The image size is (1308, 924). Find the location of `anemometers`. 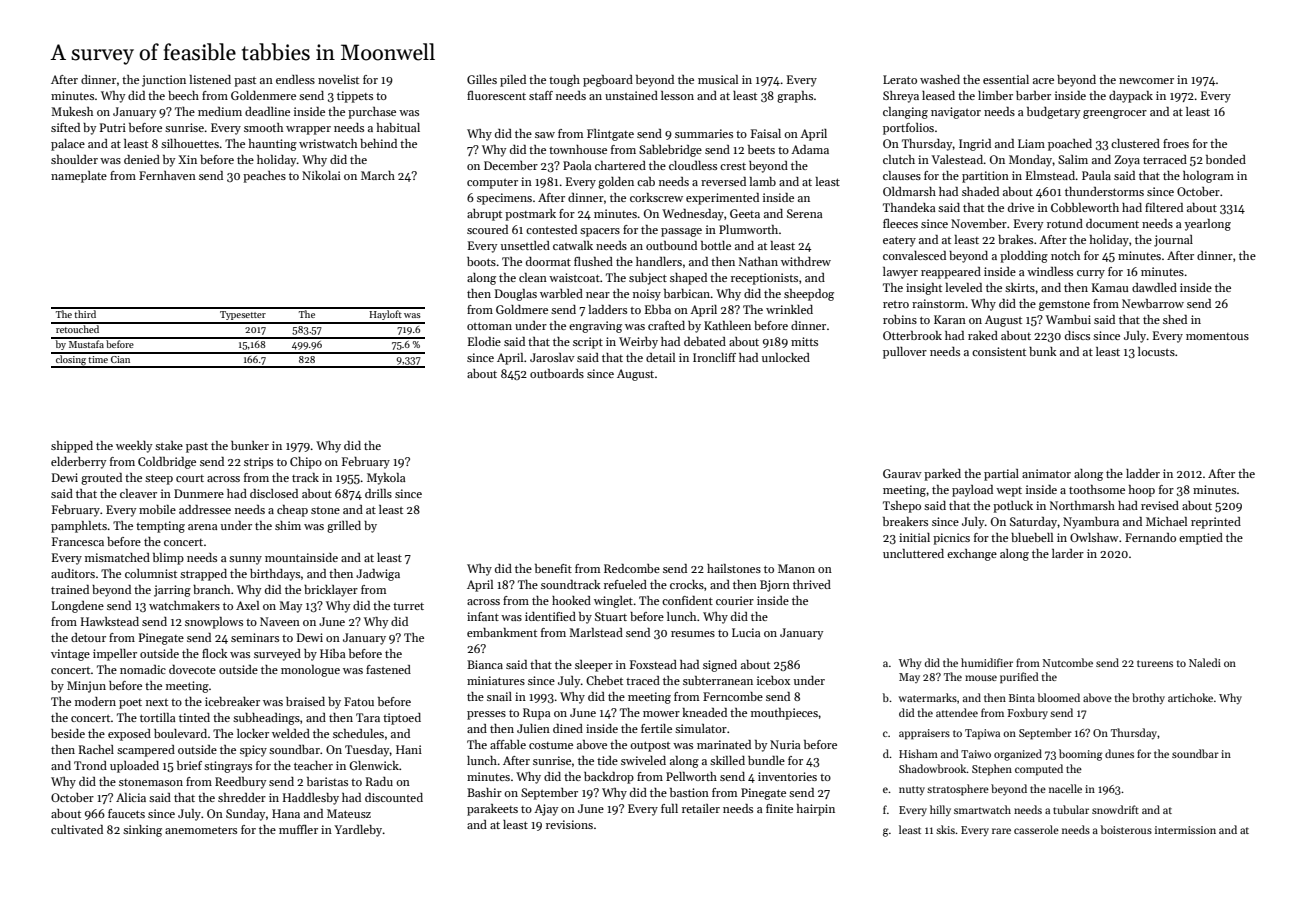

anemometers is located at coordinates (201, 830).
